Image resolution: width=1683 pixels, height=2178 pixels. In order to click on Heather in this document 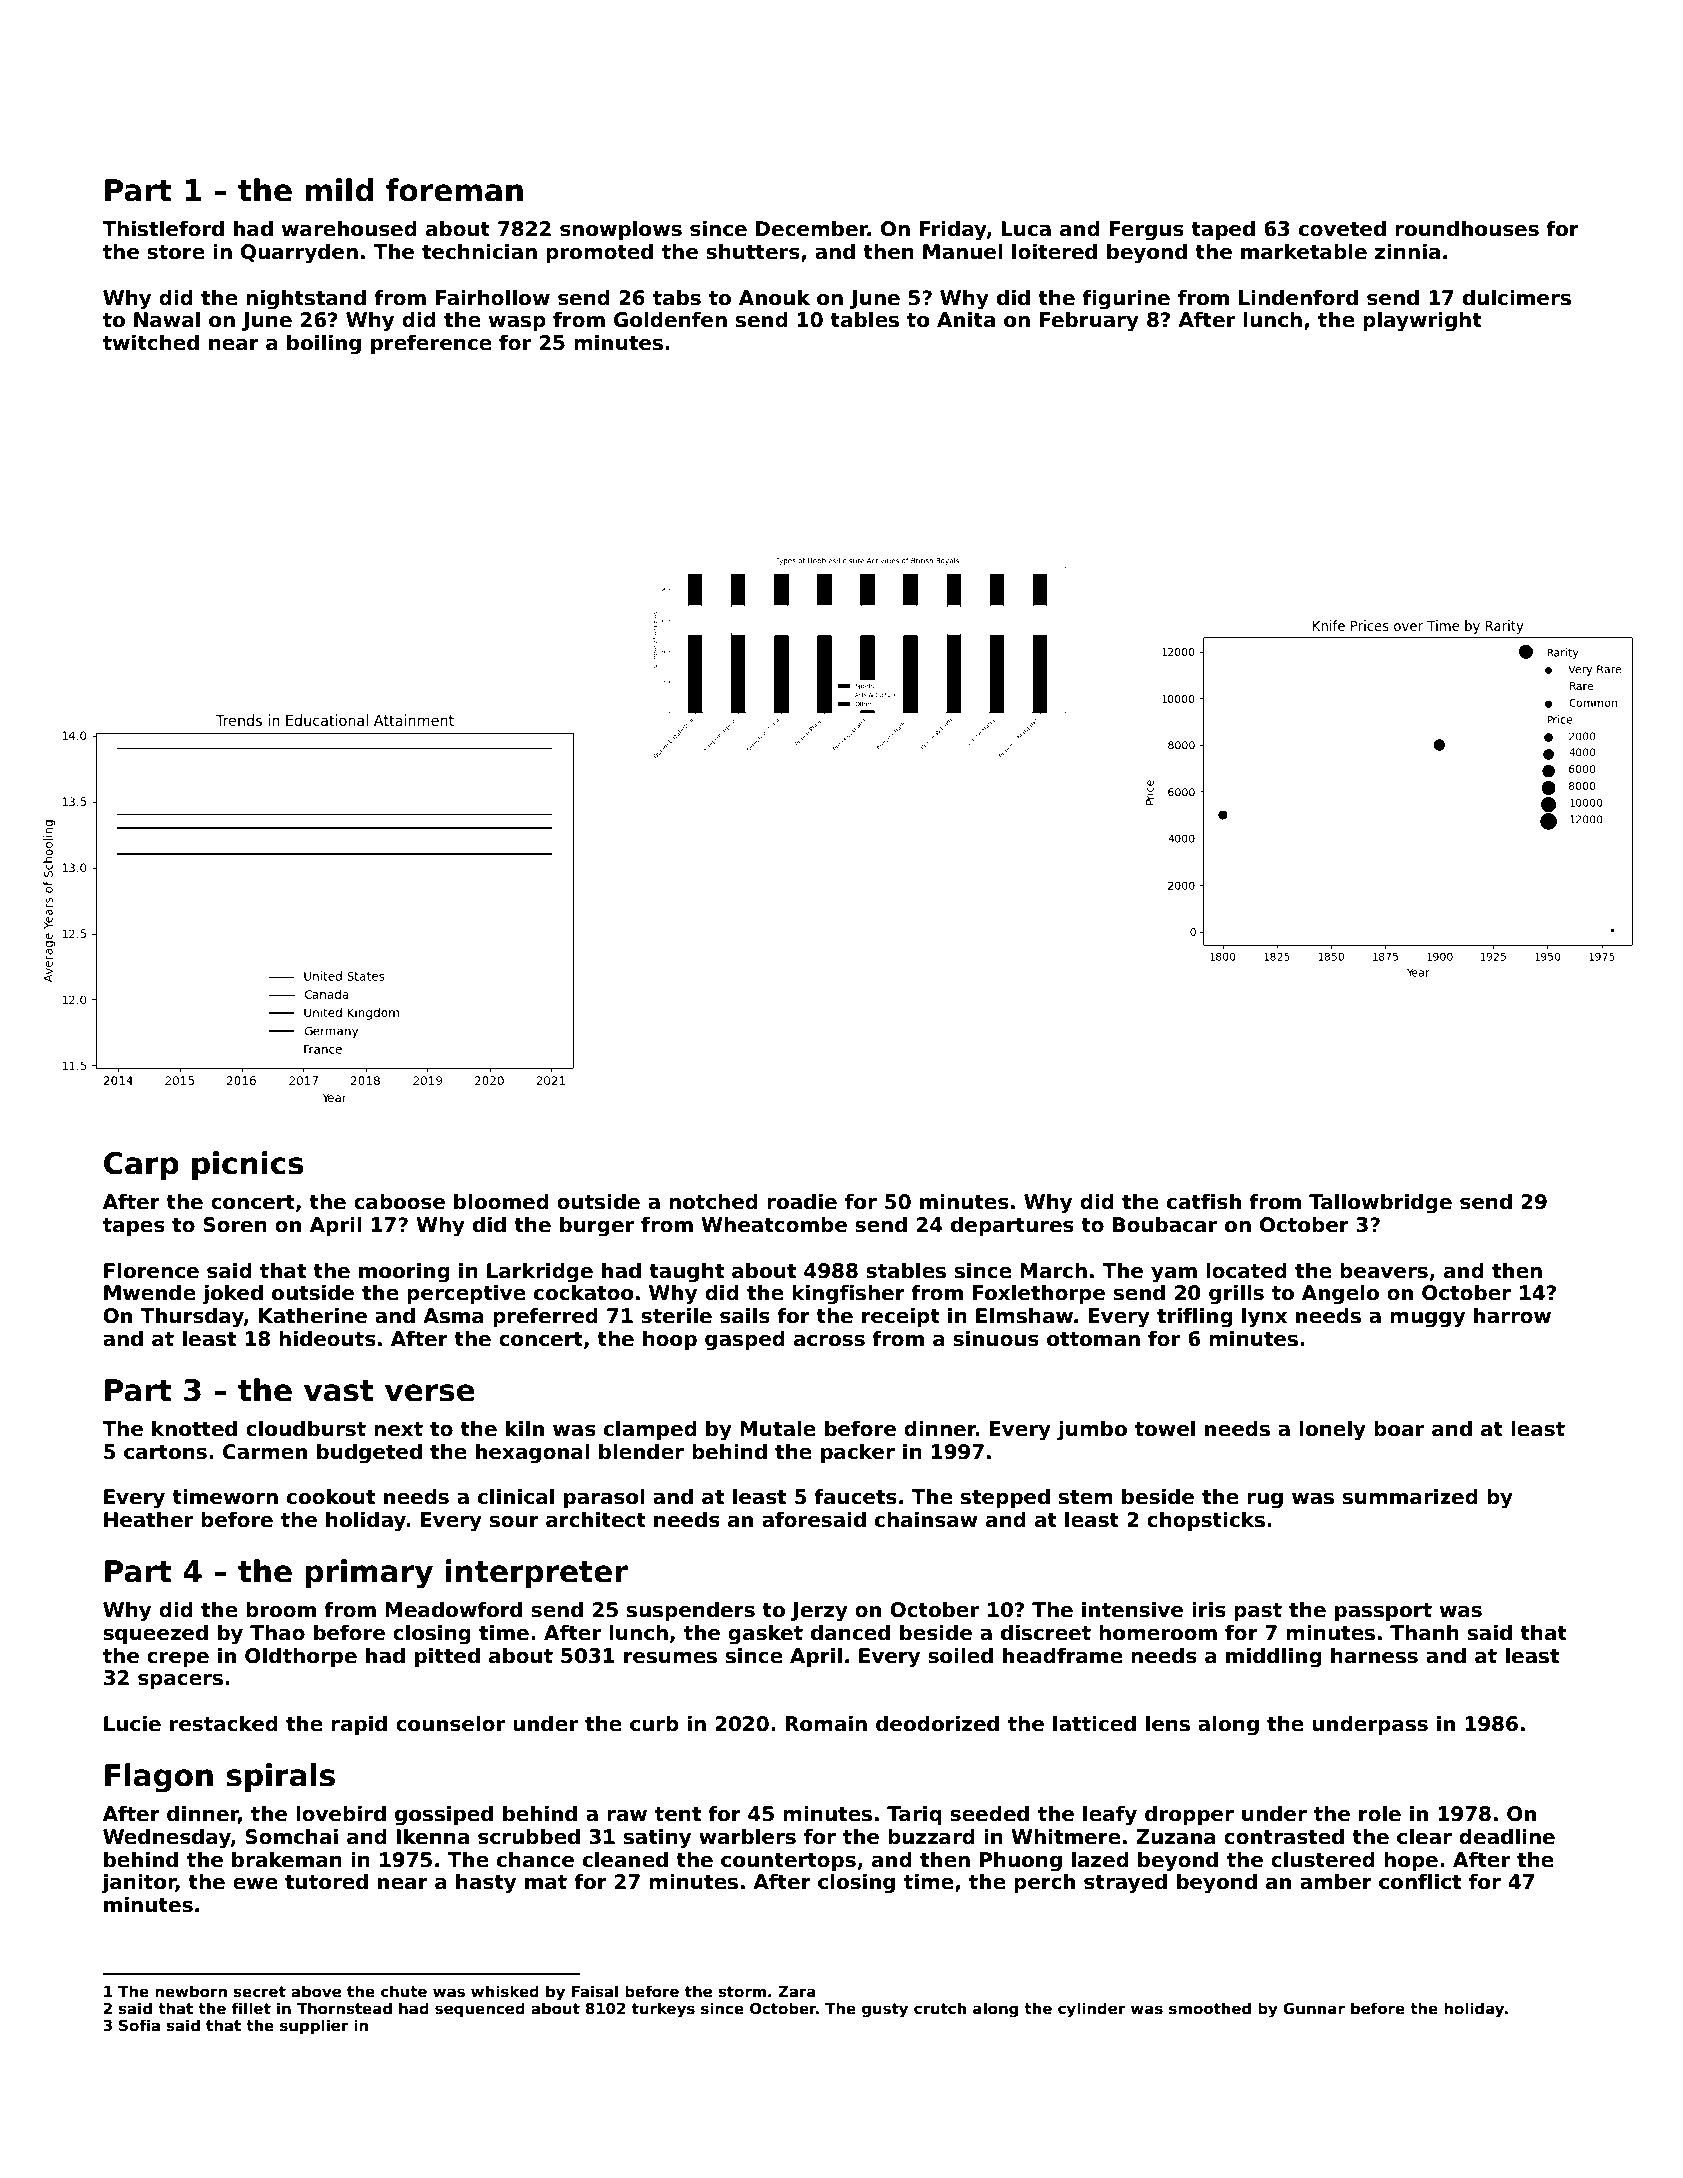, I will do `click(148, 1519)`.
